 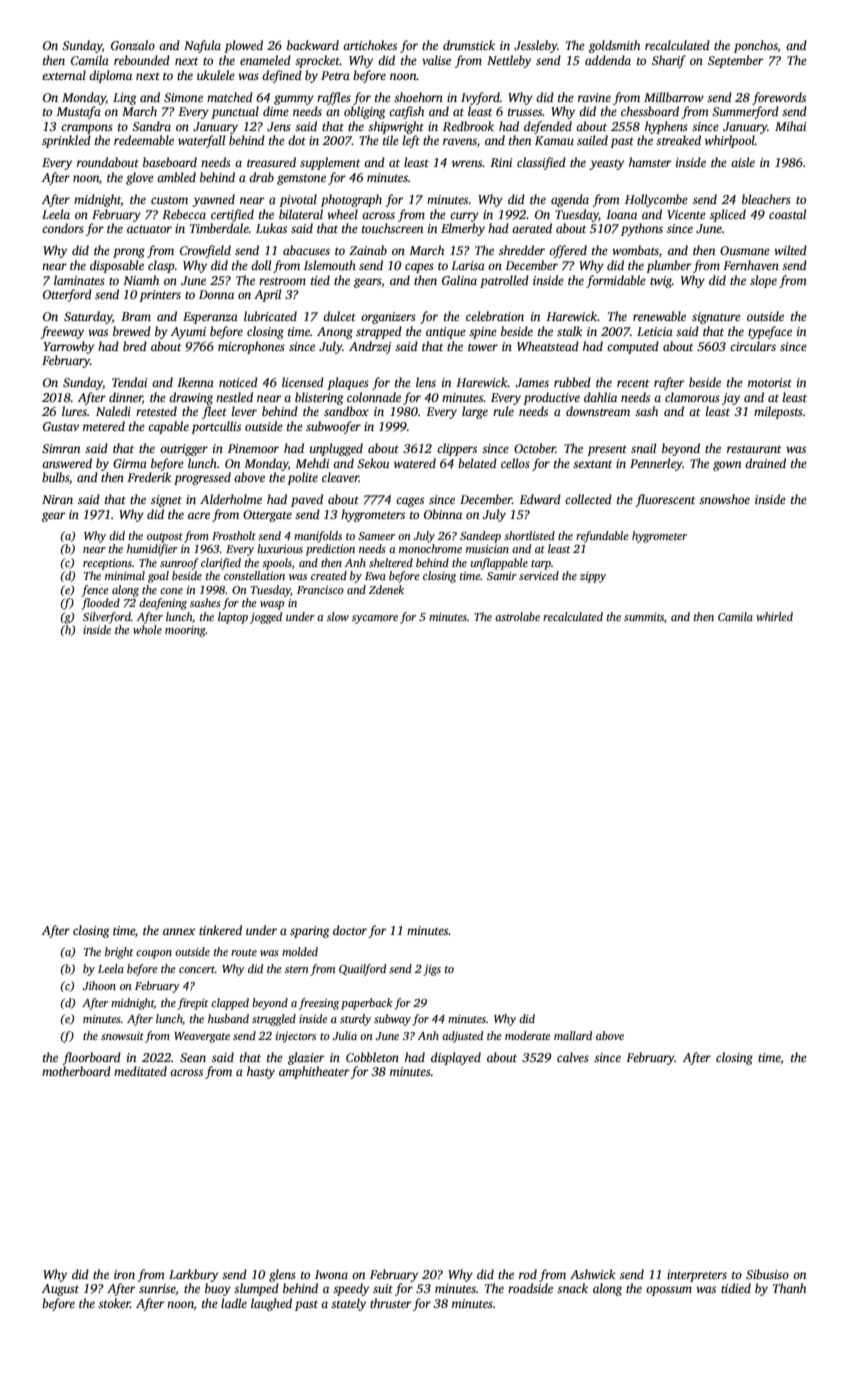 I want to click on Jessleby, so click(x=535, y=46).
